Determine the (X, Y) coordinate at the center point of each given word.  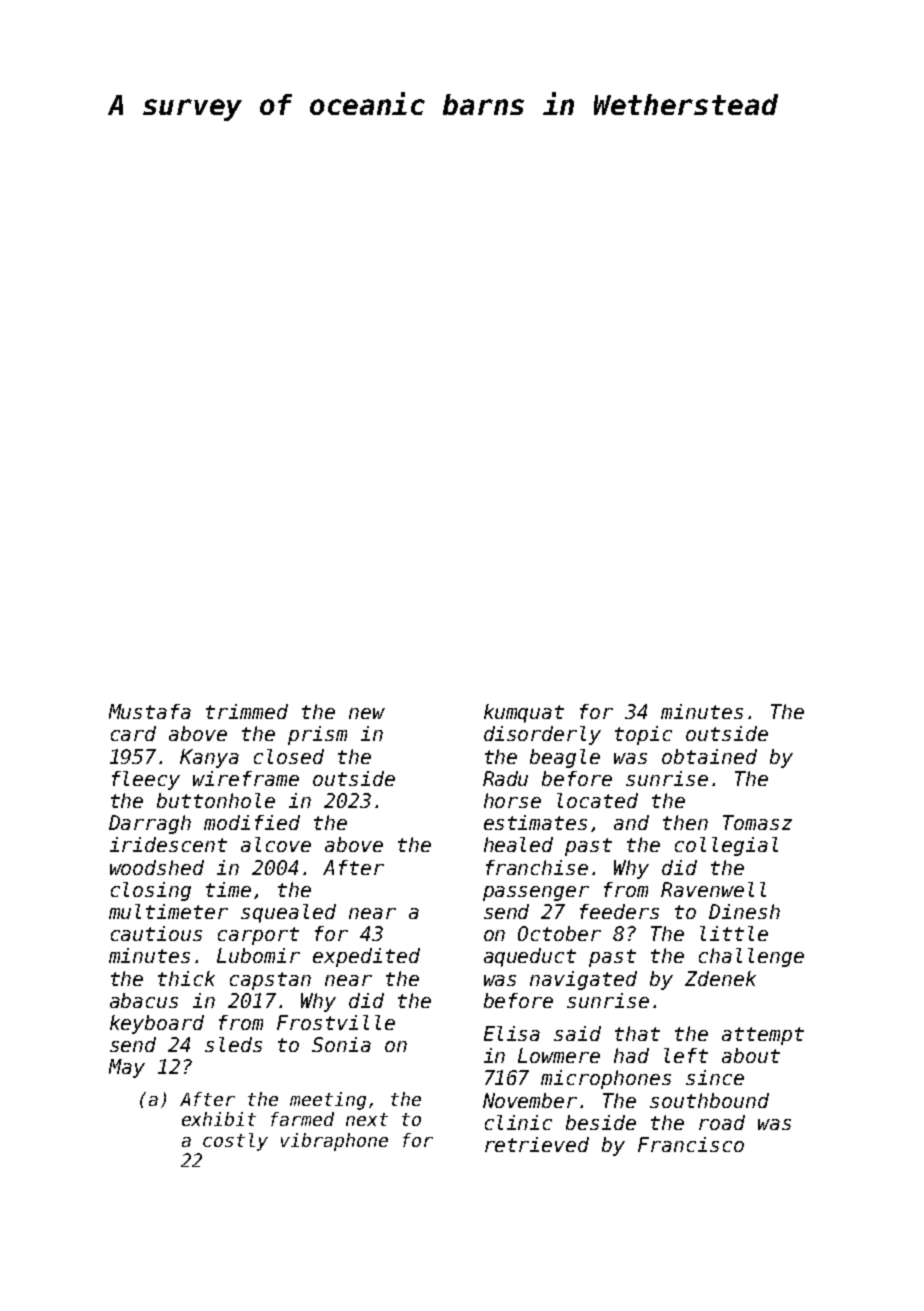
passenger (536, 893)
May (127, 1068)
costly (235, 1142)
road (722, 1122)
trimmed (247, 711)
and (631, 822)
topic (643, 735)
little (734, 933)
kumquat (524, 713)
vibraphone (334, 1142)
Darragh (150, 824)
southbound (709, 1100)
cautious (156, 933)
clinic (518, 1122)
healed (518, 844)
